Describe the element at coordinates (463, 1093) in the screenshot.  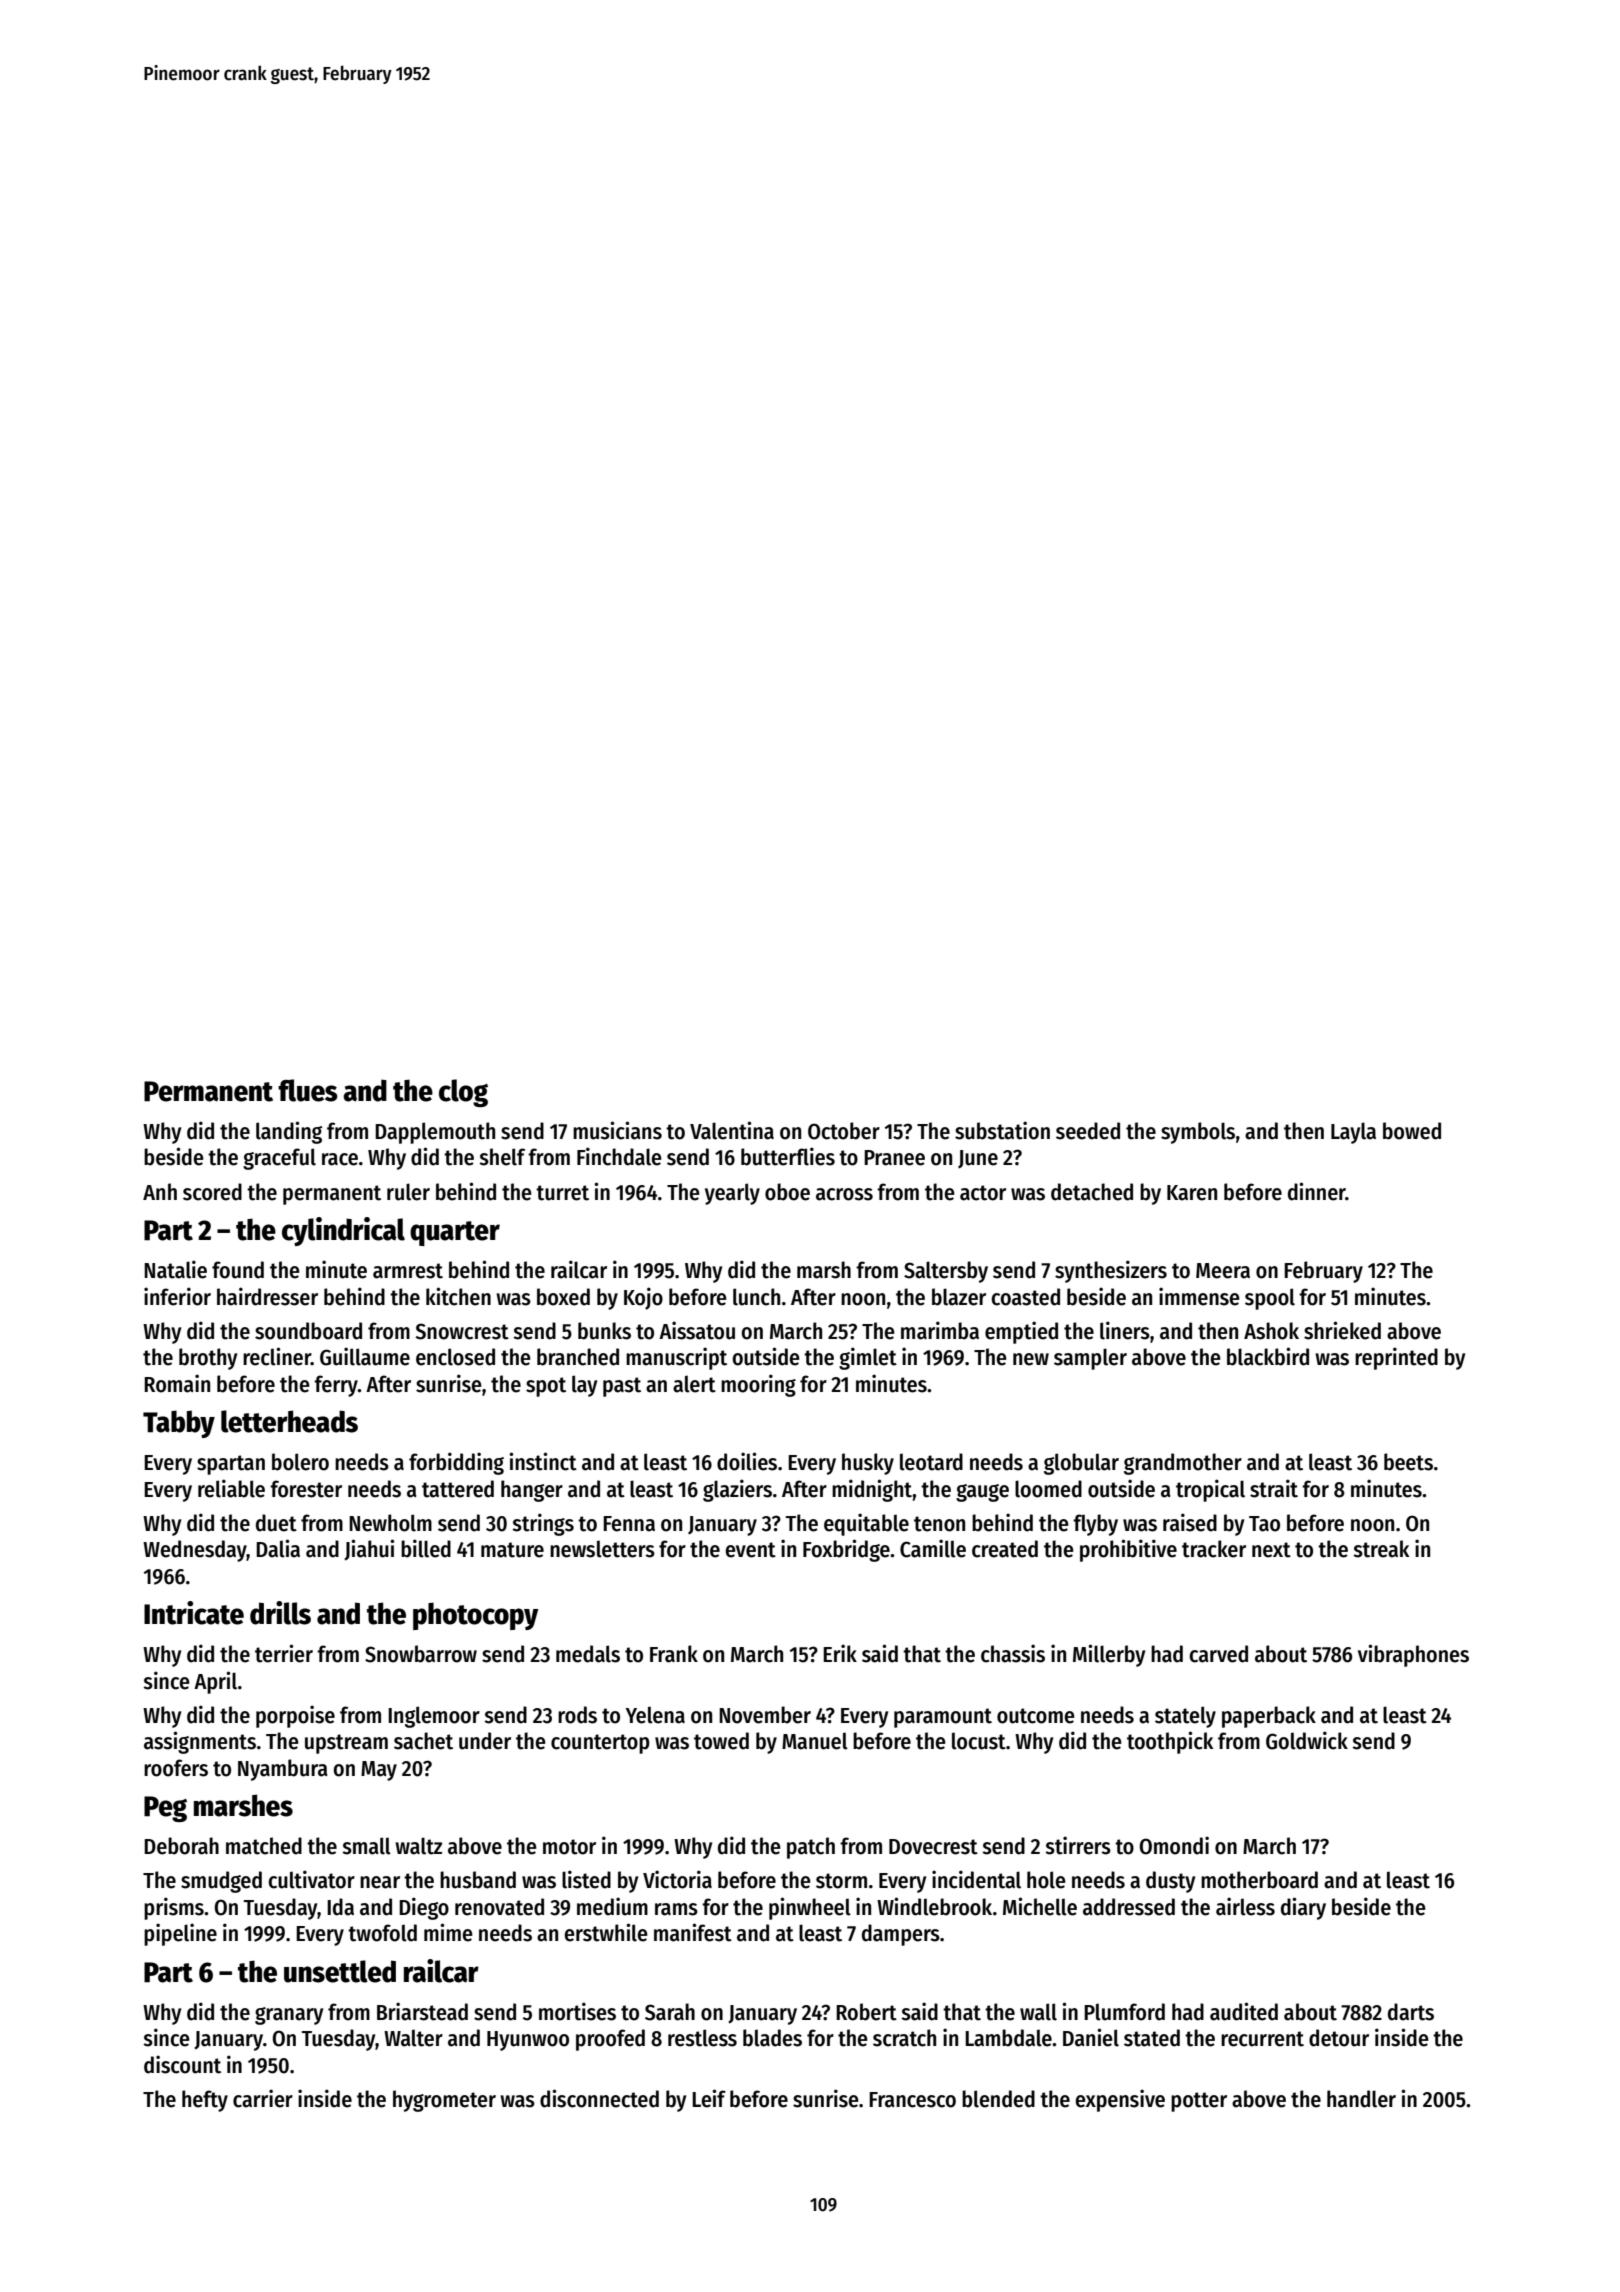
I see `clog` at that location.
